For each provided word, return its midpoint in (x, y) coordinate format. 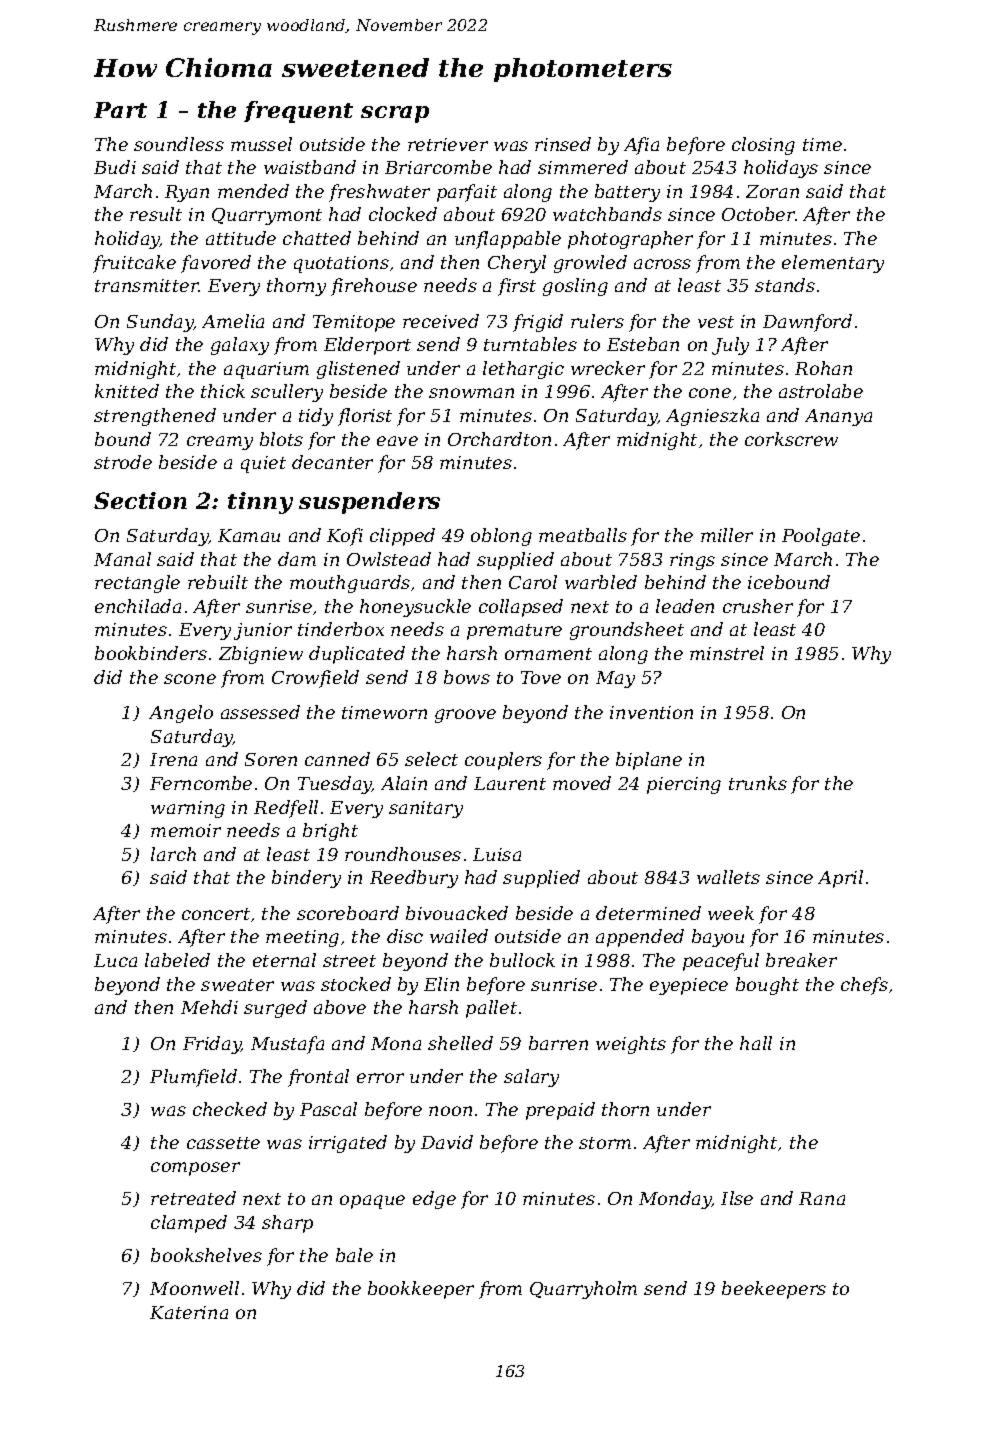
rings (692, 561)
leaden (685, 606)
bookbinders (151, 653)
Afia (641, 146)
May (615, 679)
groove (465, 716)
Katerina (189, 1312)
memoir (186, 830)
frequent (298, 112)
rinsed (563, 144)
